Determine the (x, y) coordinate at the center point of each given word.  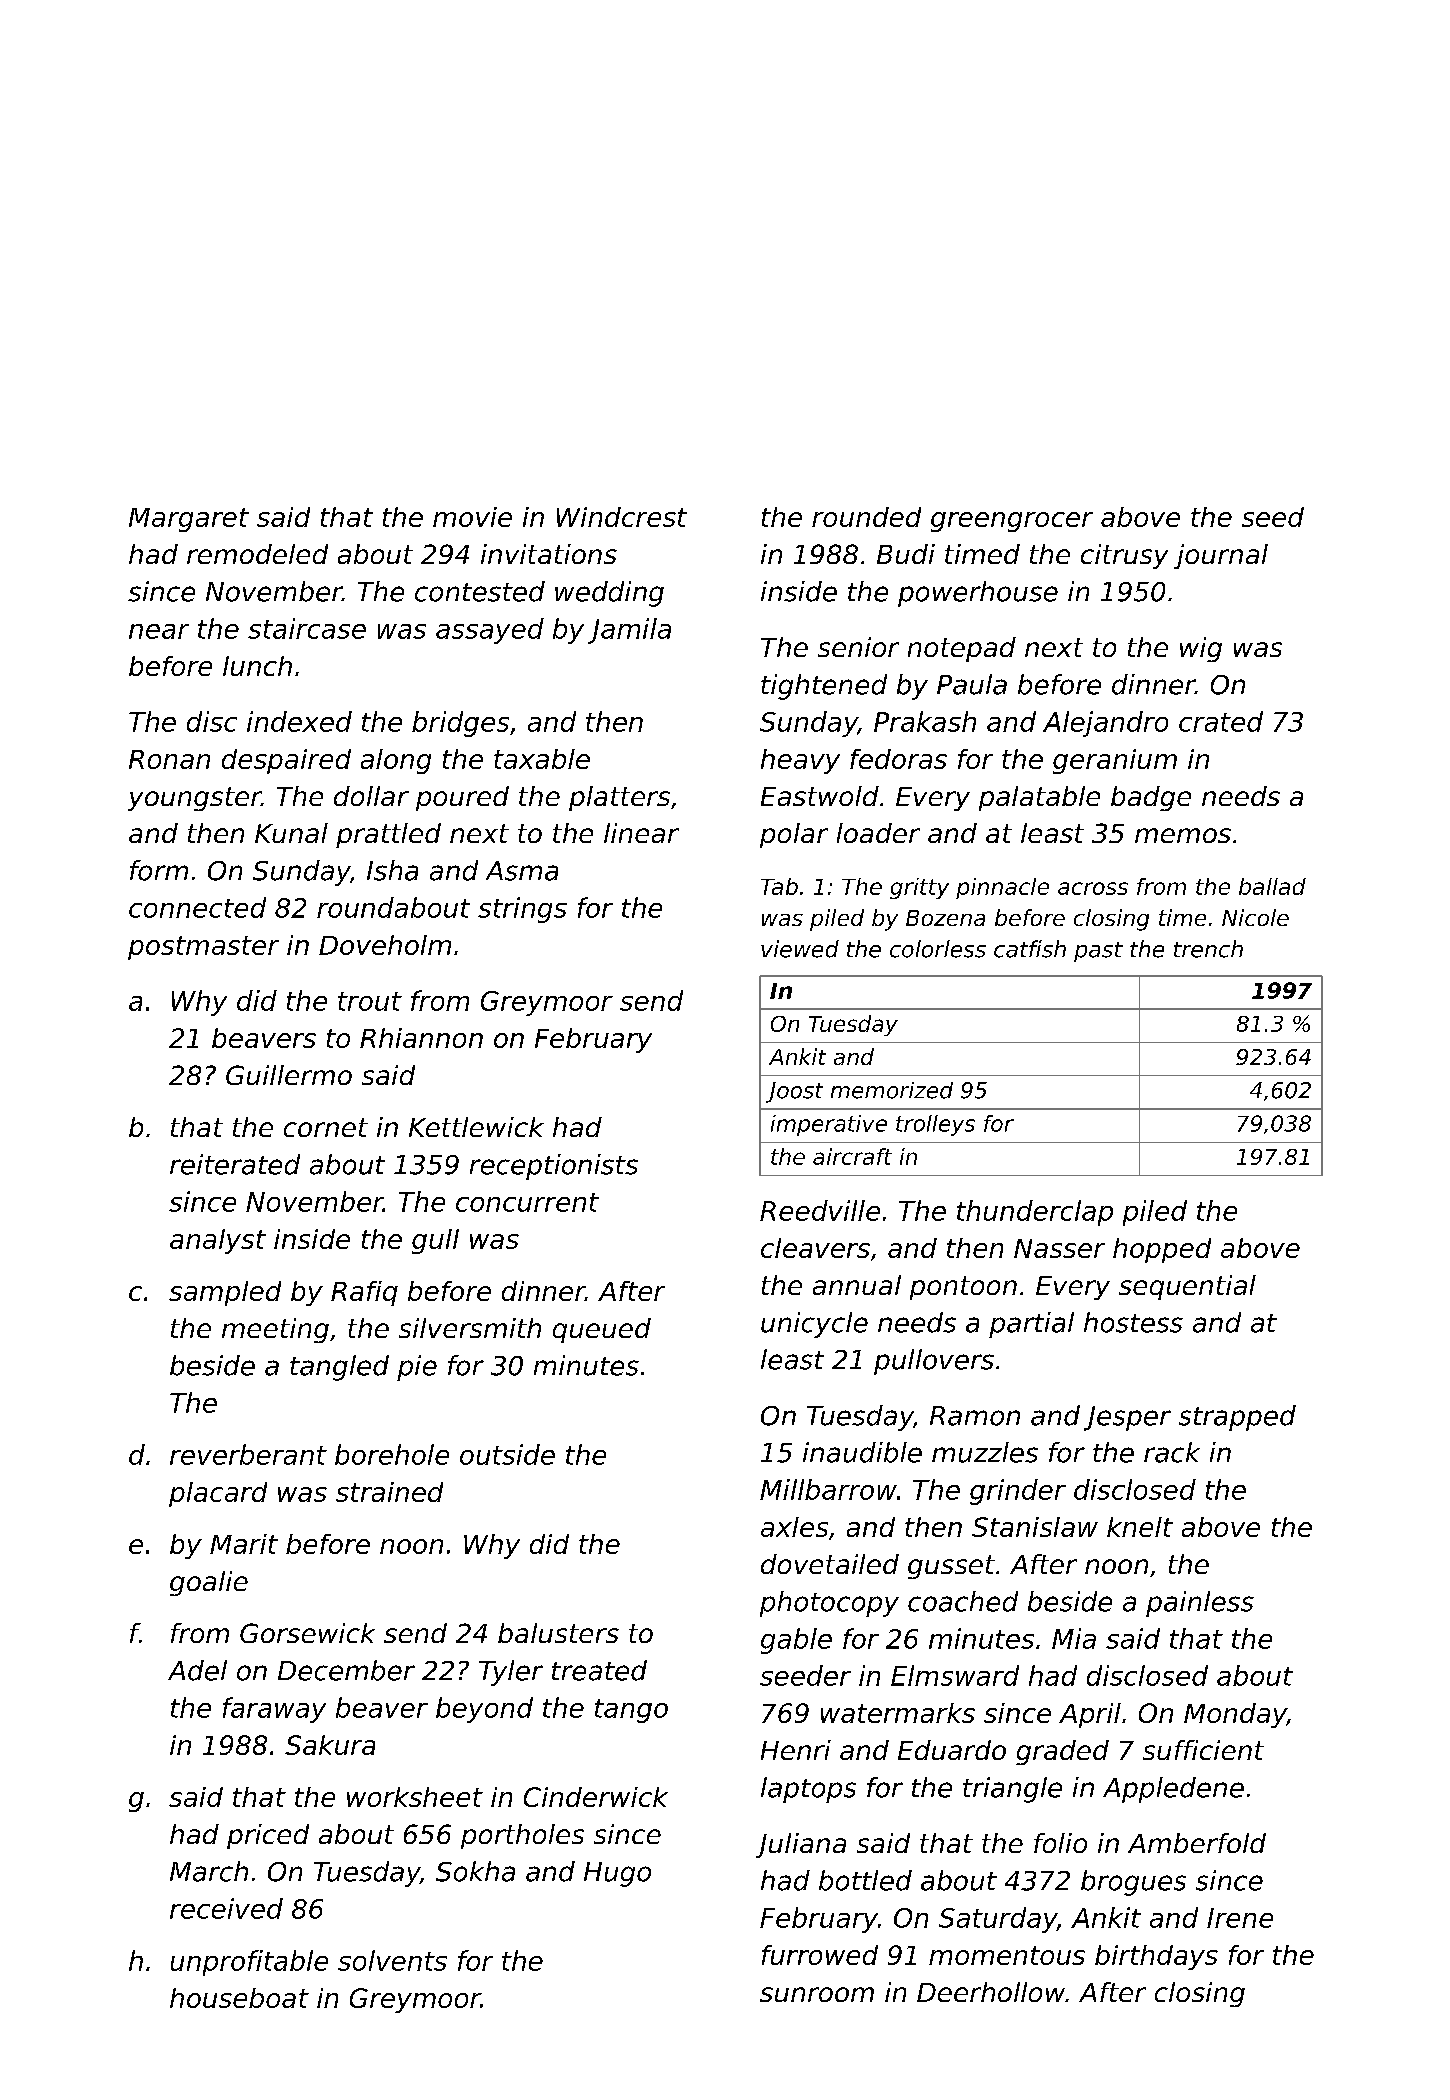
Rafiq (364, 1293)
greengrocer (1012, 522)
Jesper (1127, 1418)
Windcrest (622, 517)
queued (602, 1330)
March (209, 1871)
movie (472, 517)
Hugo (617, 1874)
